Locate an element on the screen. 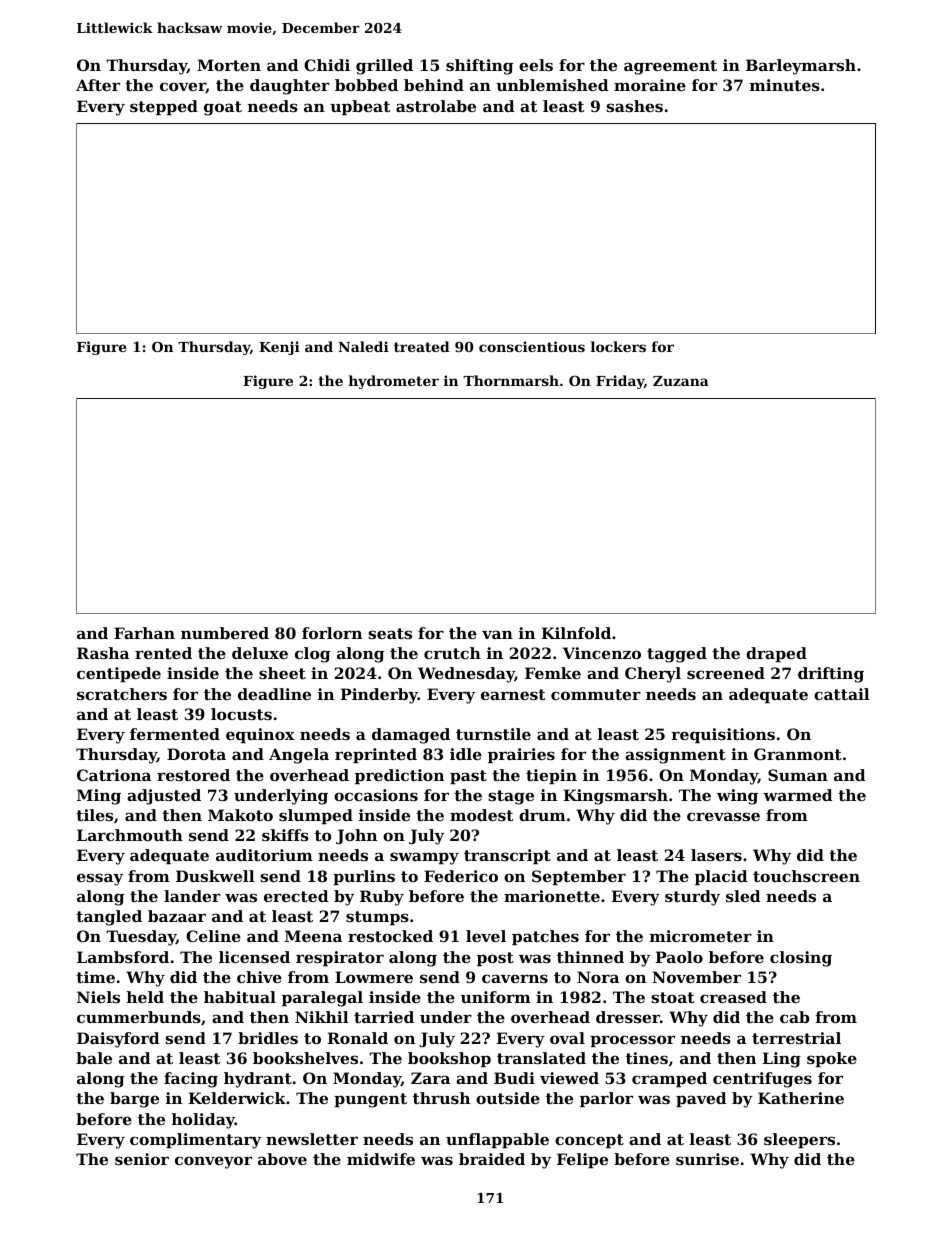  van is located at coordinates (497, 634).
